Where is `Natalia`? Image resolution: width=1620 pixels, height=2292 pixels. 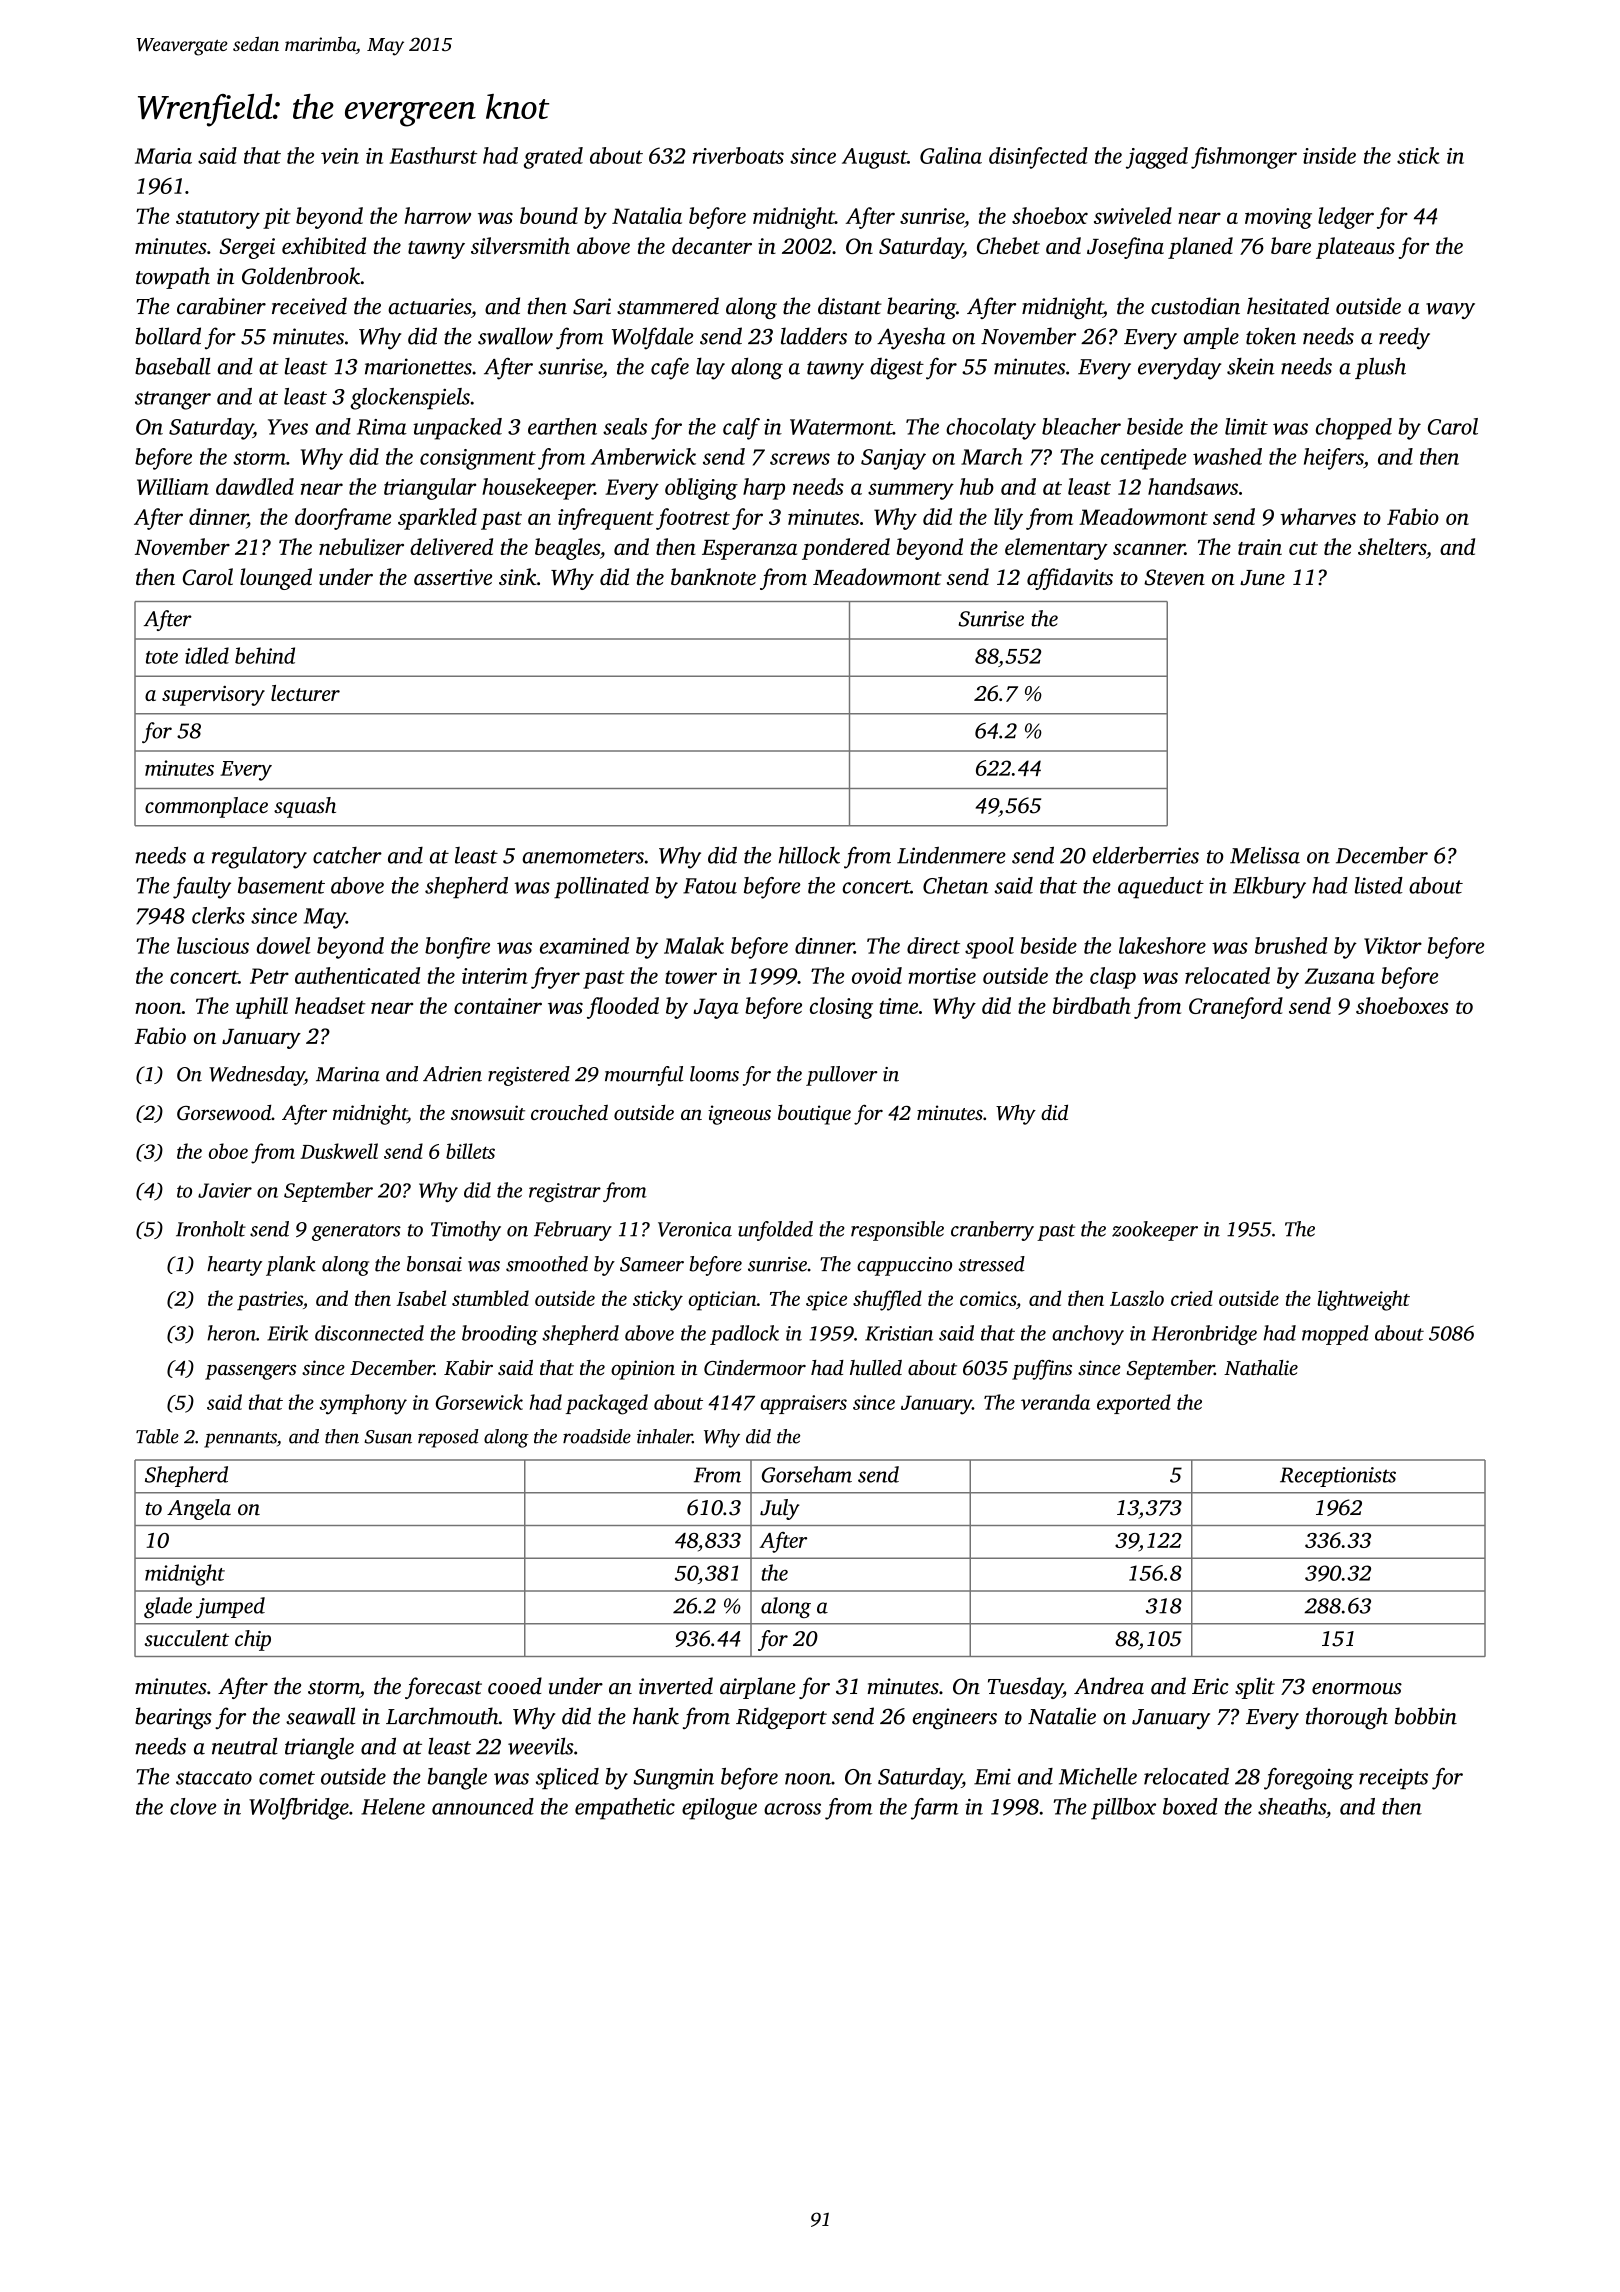 Natalia is located at coordinates (647, 215).
